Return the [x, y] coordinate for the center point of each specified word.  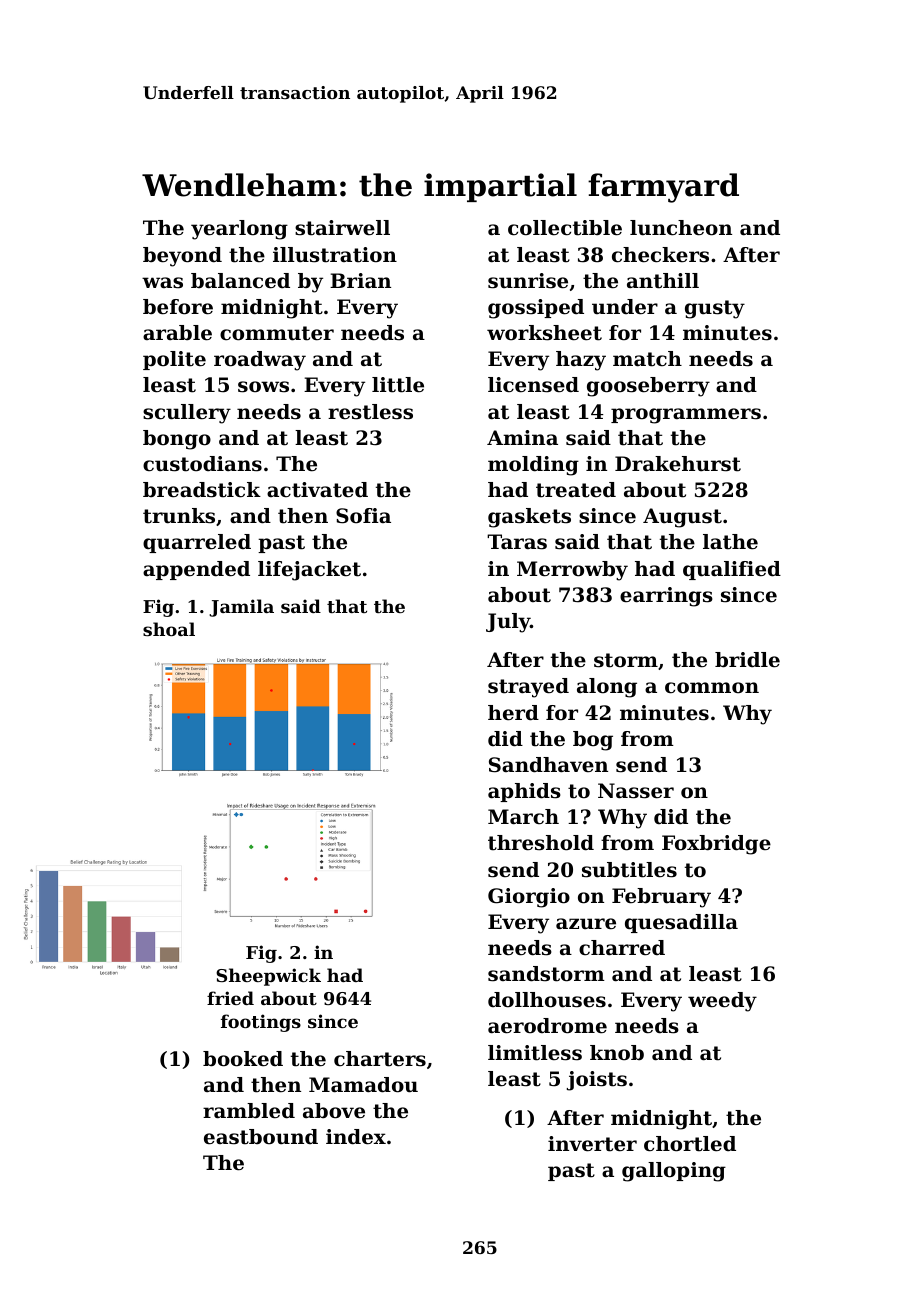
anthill [663, 281]
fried [230, 998]
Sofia [363, 516]
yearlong [239, 230]
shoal [169, 629]
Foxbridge [716, 845]
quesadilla [681, 923]
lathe [730, 542]
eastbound [261, 1137]
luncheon [681, 228]
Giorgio [529, 898]
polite [174, 360]
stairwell [342, 228]
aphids [524, 792]
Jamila [241, 608]
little [398, 385]
